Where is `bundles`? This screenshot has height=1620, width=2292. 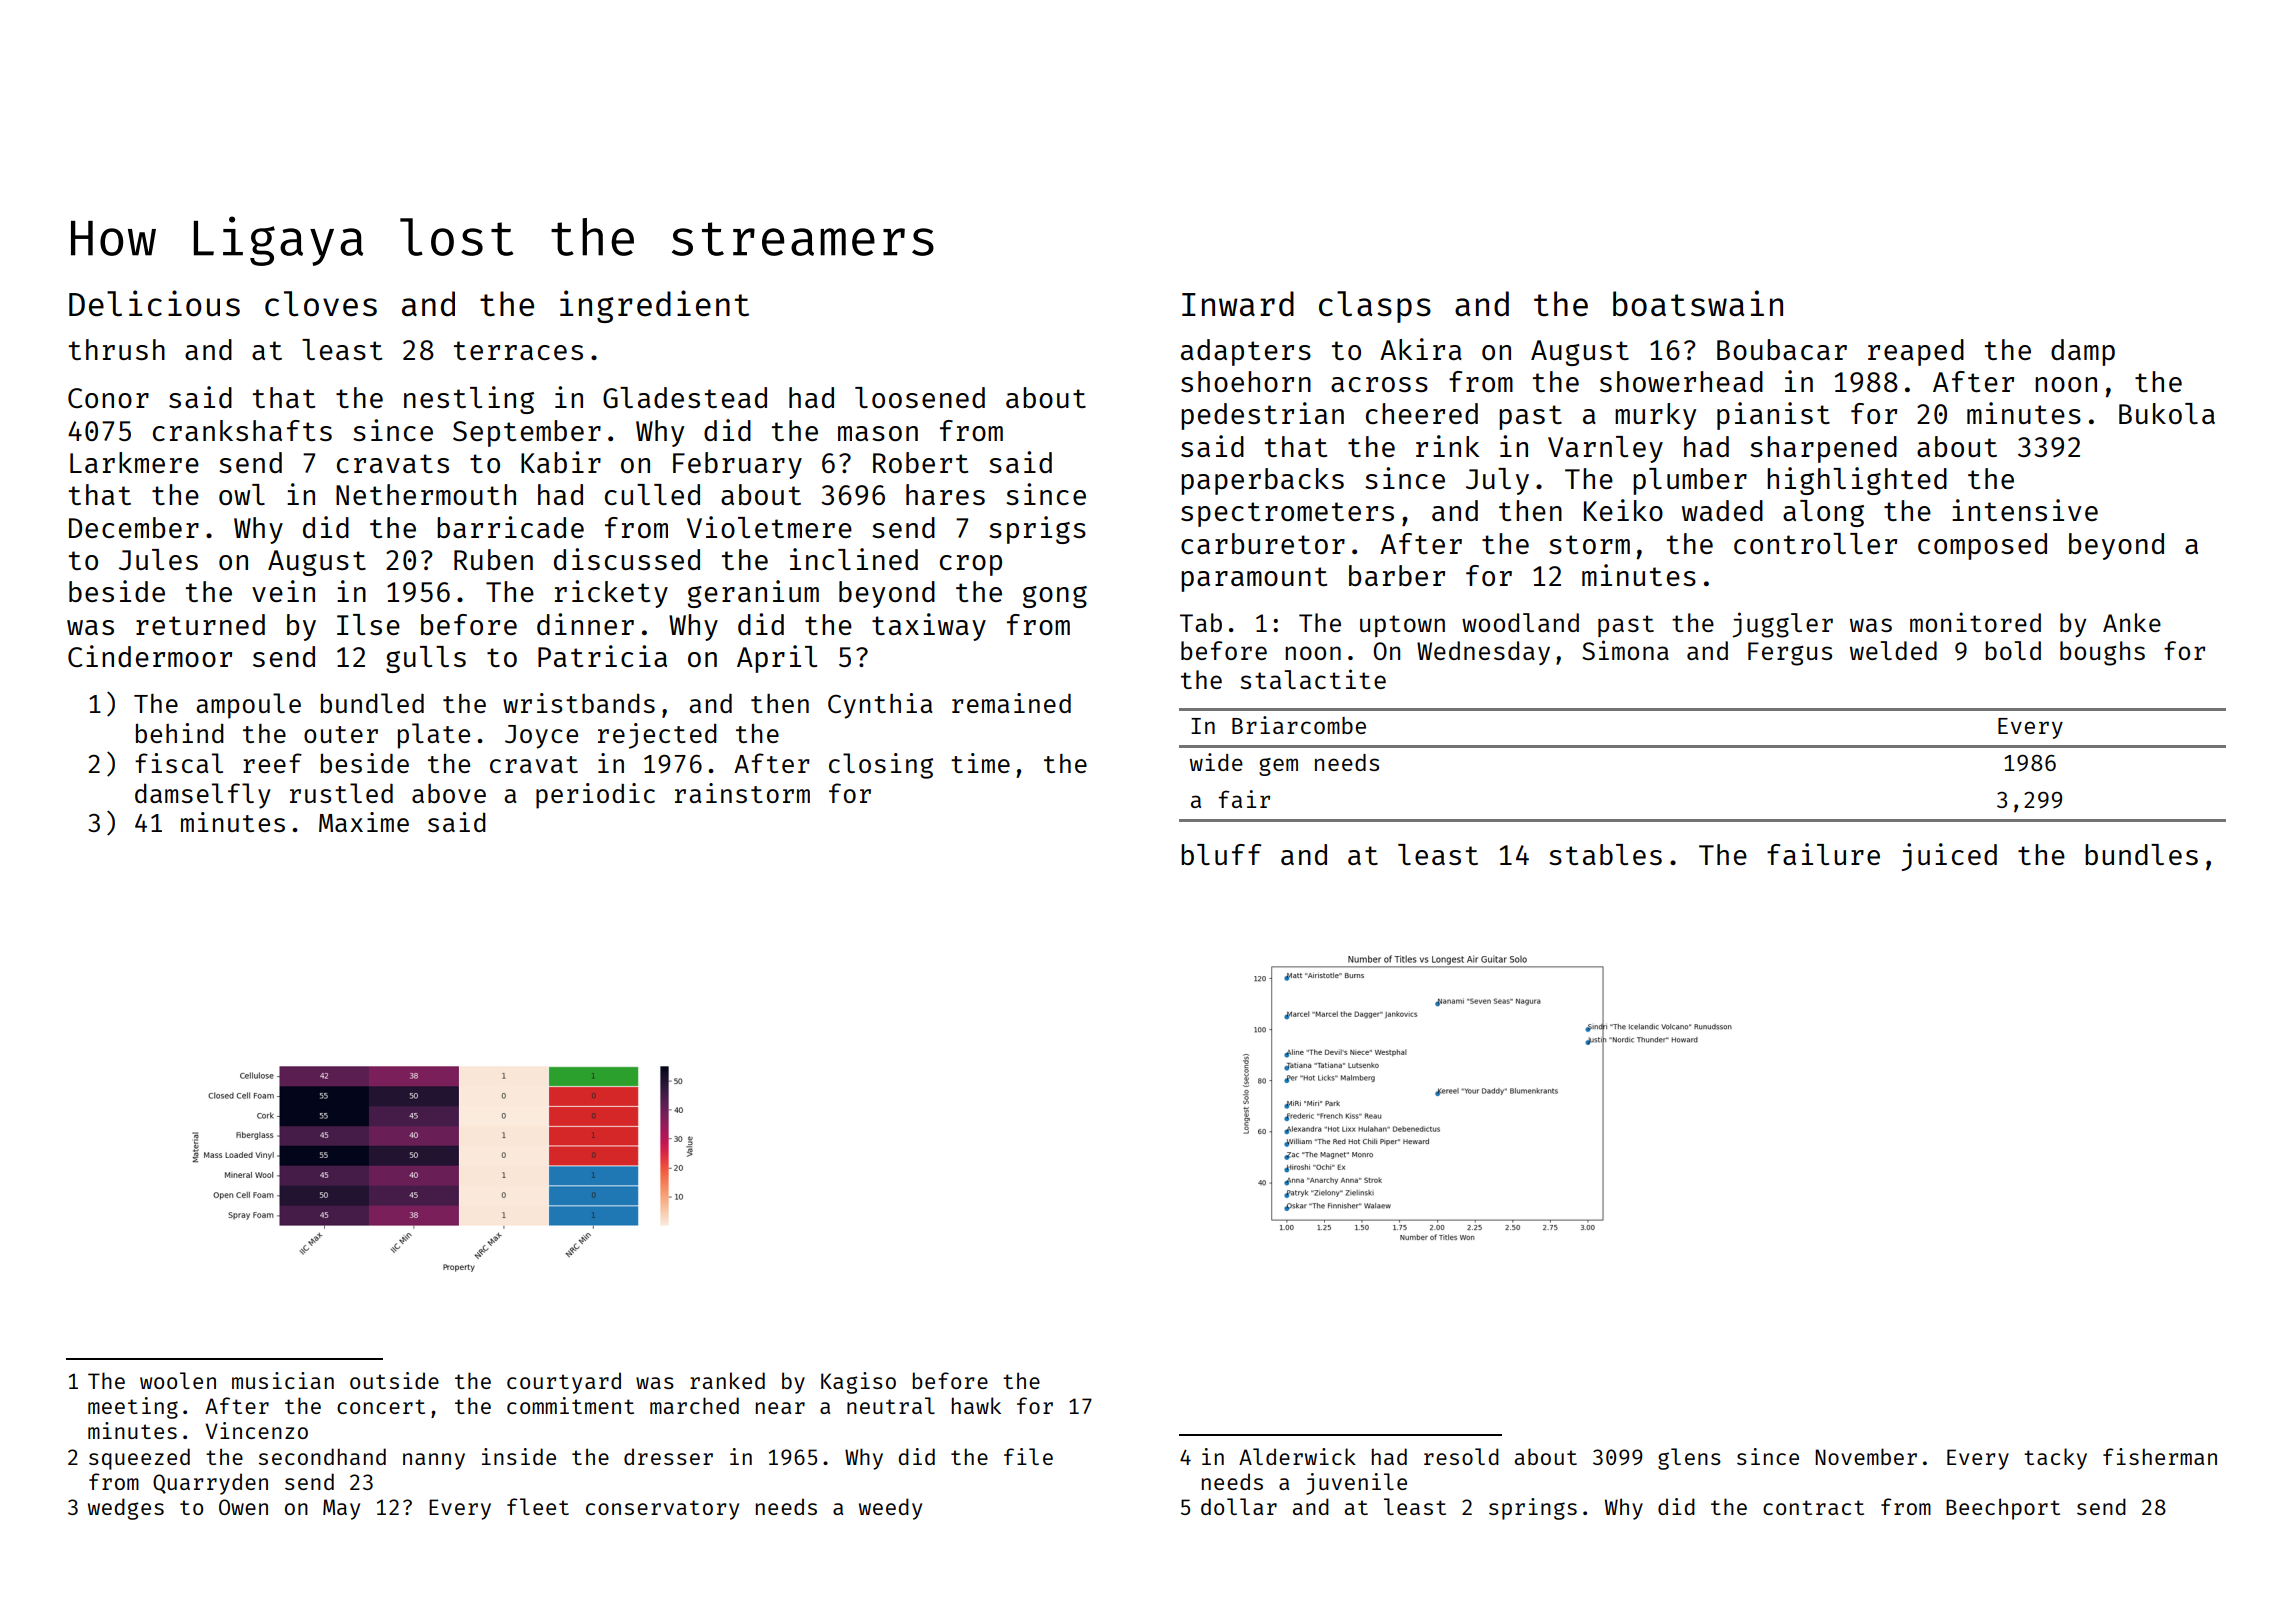 bundles is located at coordinates (2141, 854).
